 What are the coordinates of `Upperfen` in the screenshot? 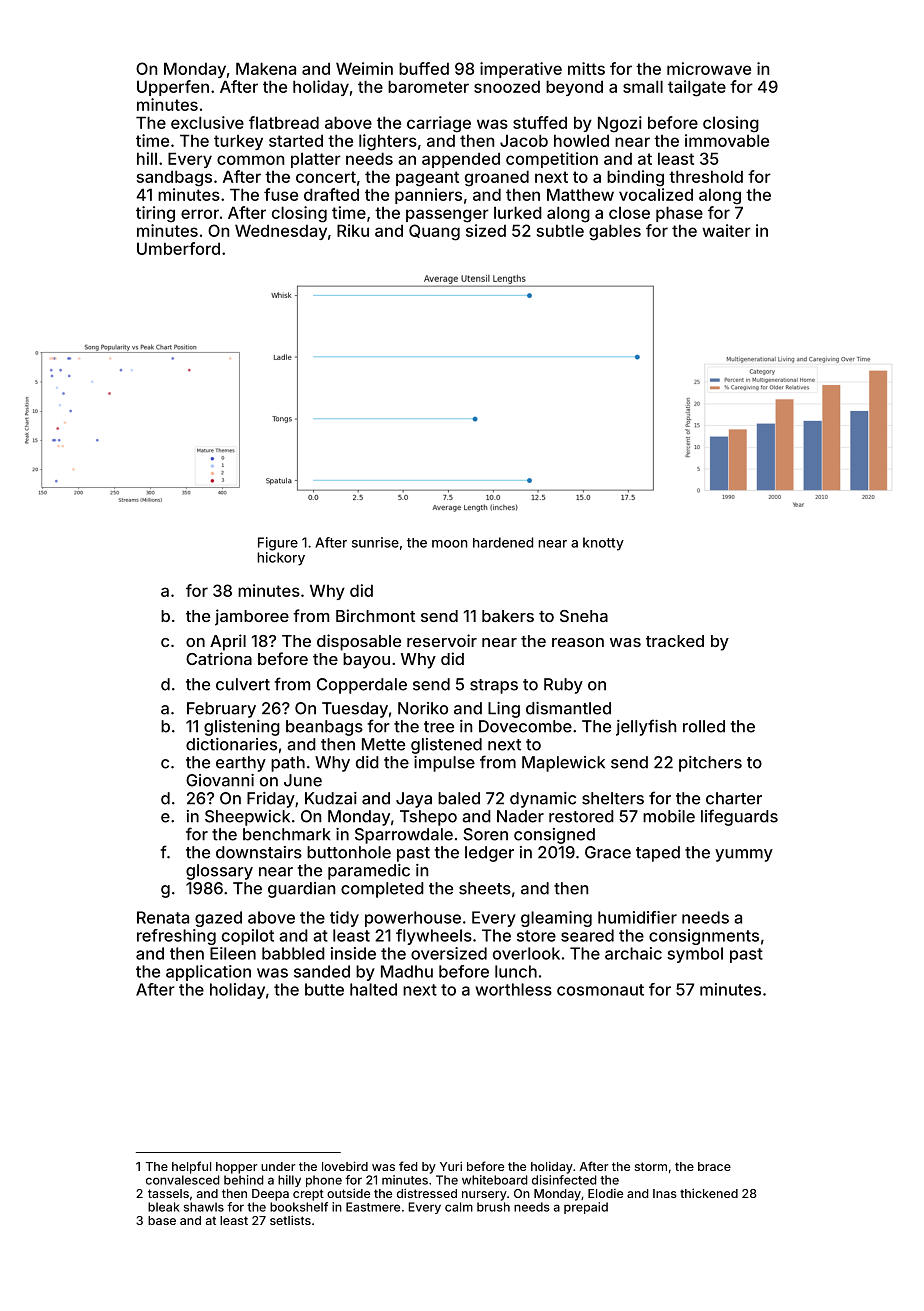 It's located at (173, 88).
